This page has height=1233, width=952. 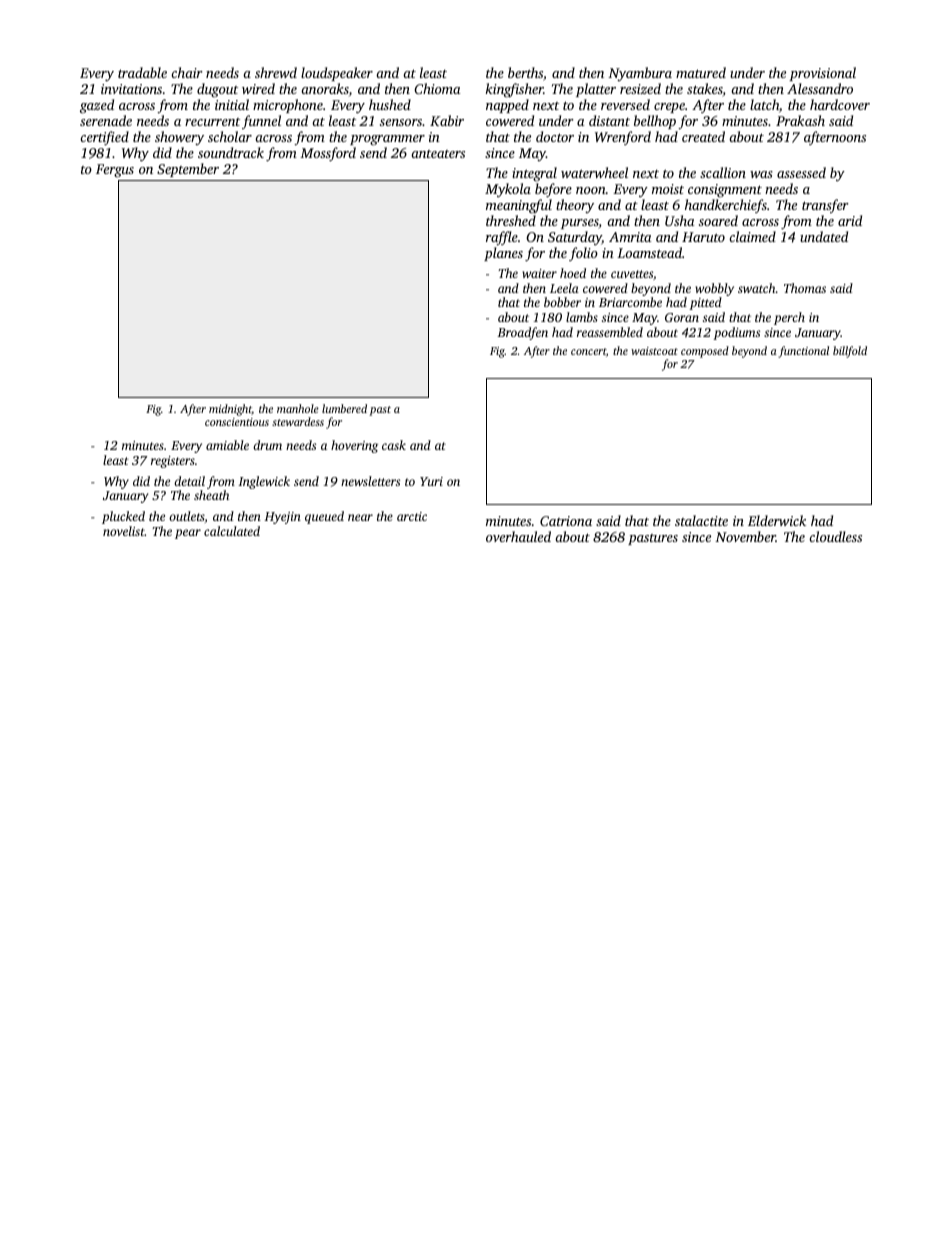 I want to click on planes, so click(x=503, y=254).
